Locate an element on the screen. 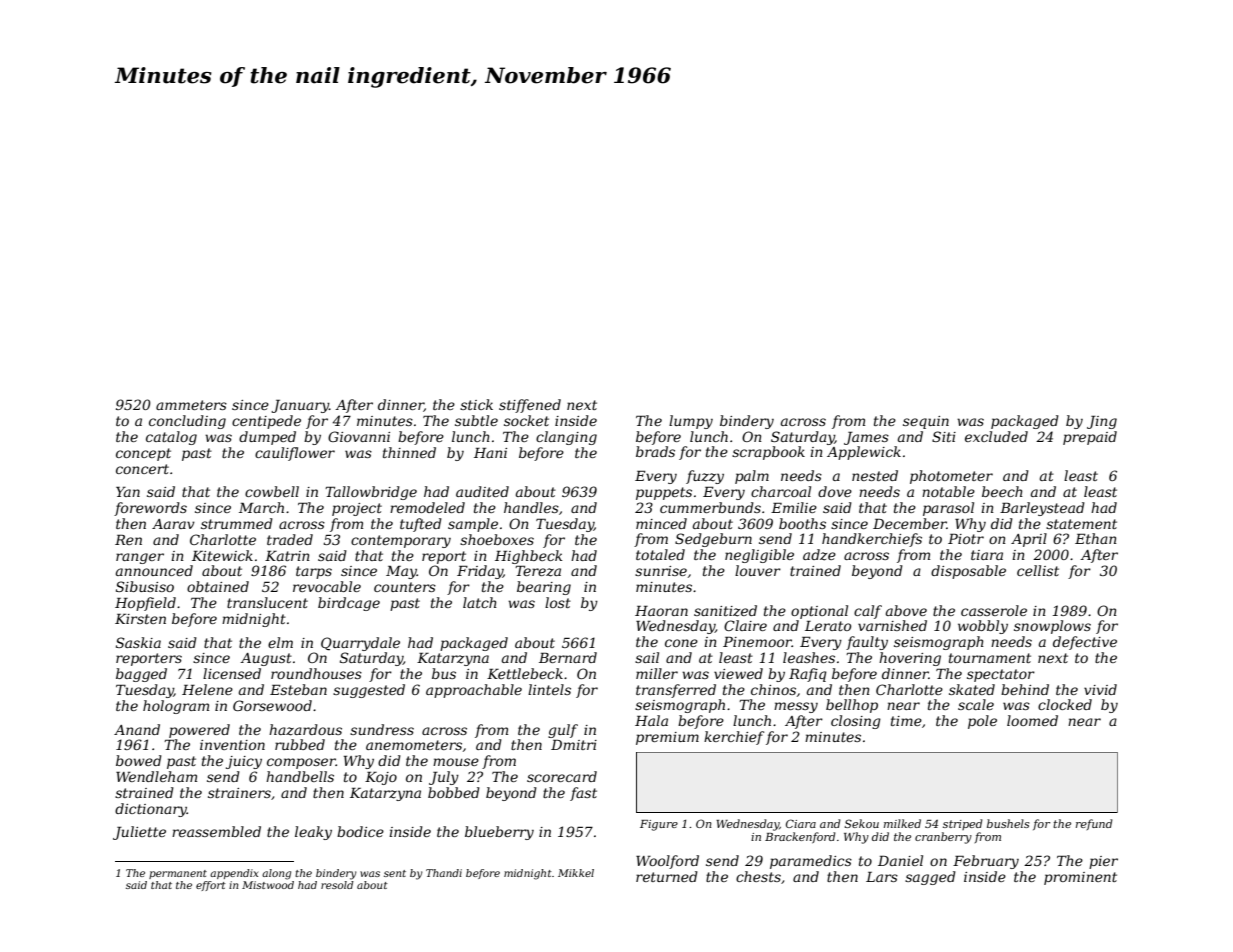 This screenshot has width=1233, height=952. defective is located at coordinates (1085, 643).
